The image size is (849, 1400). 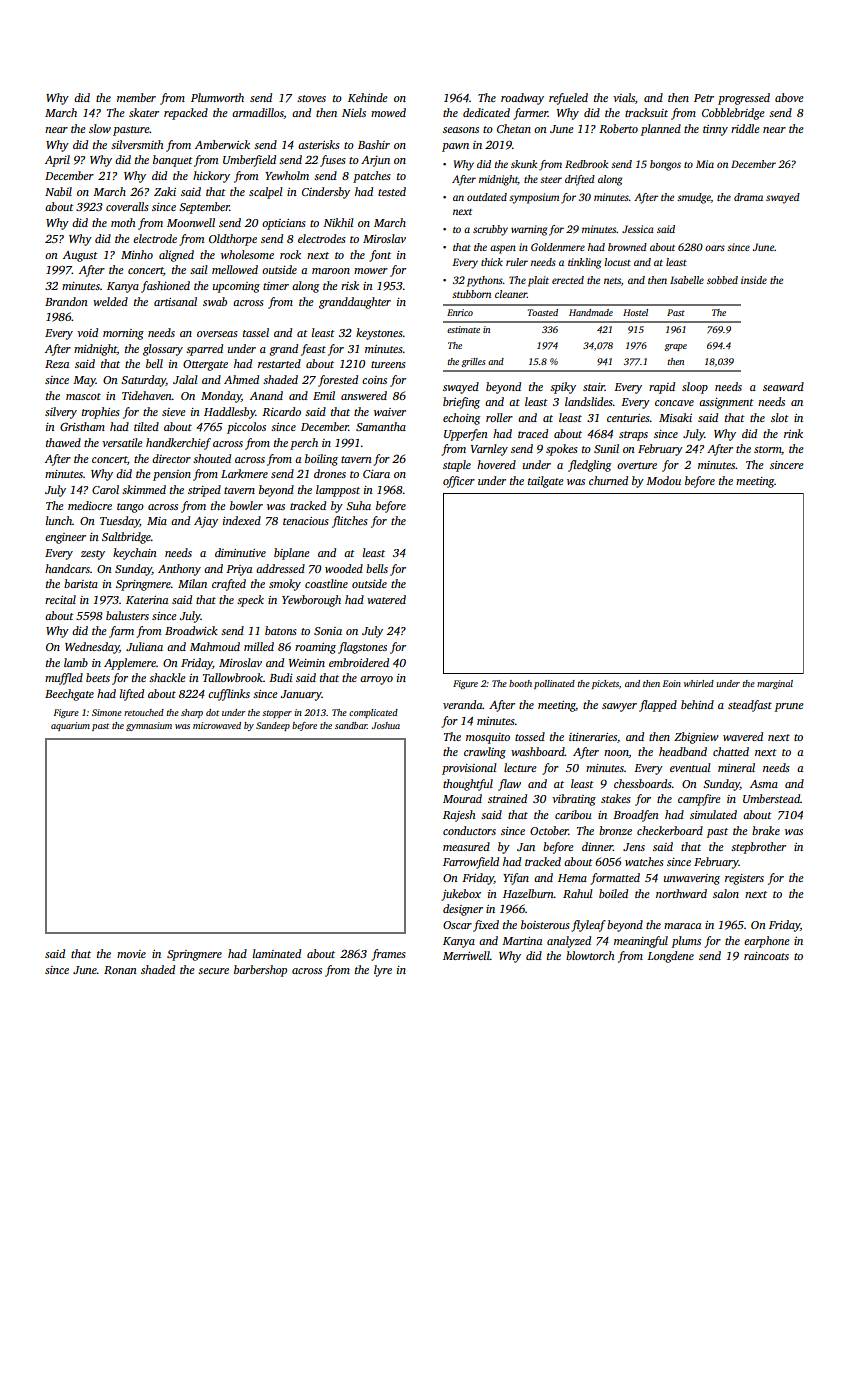 I want to click on handcars, so click(x=67, y=568).
